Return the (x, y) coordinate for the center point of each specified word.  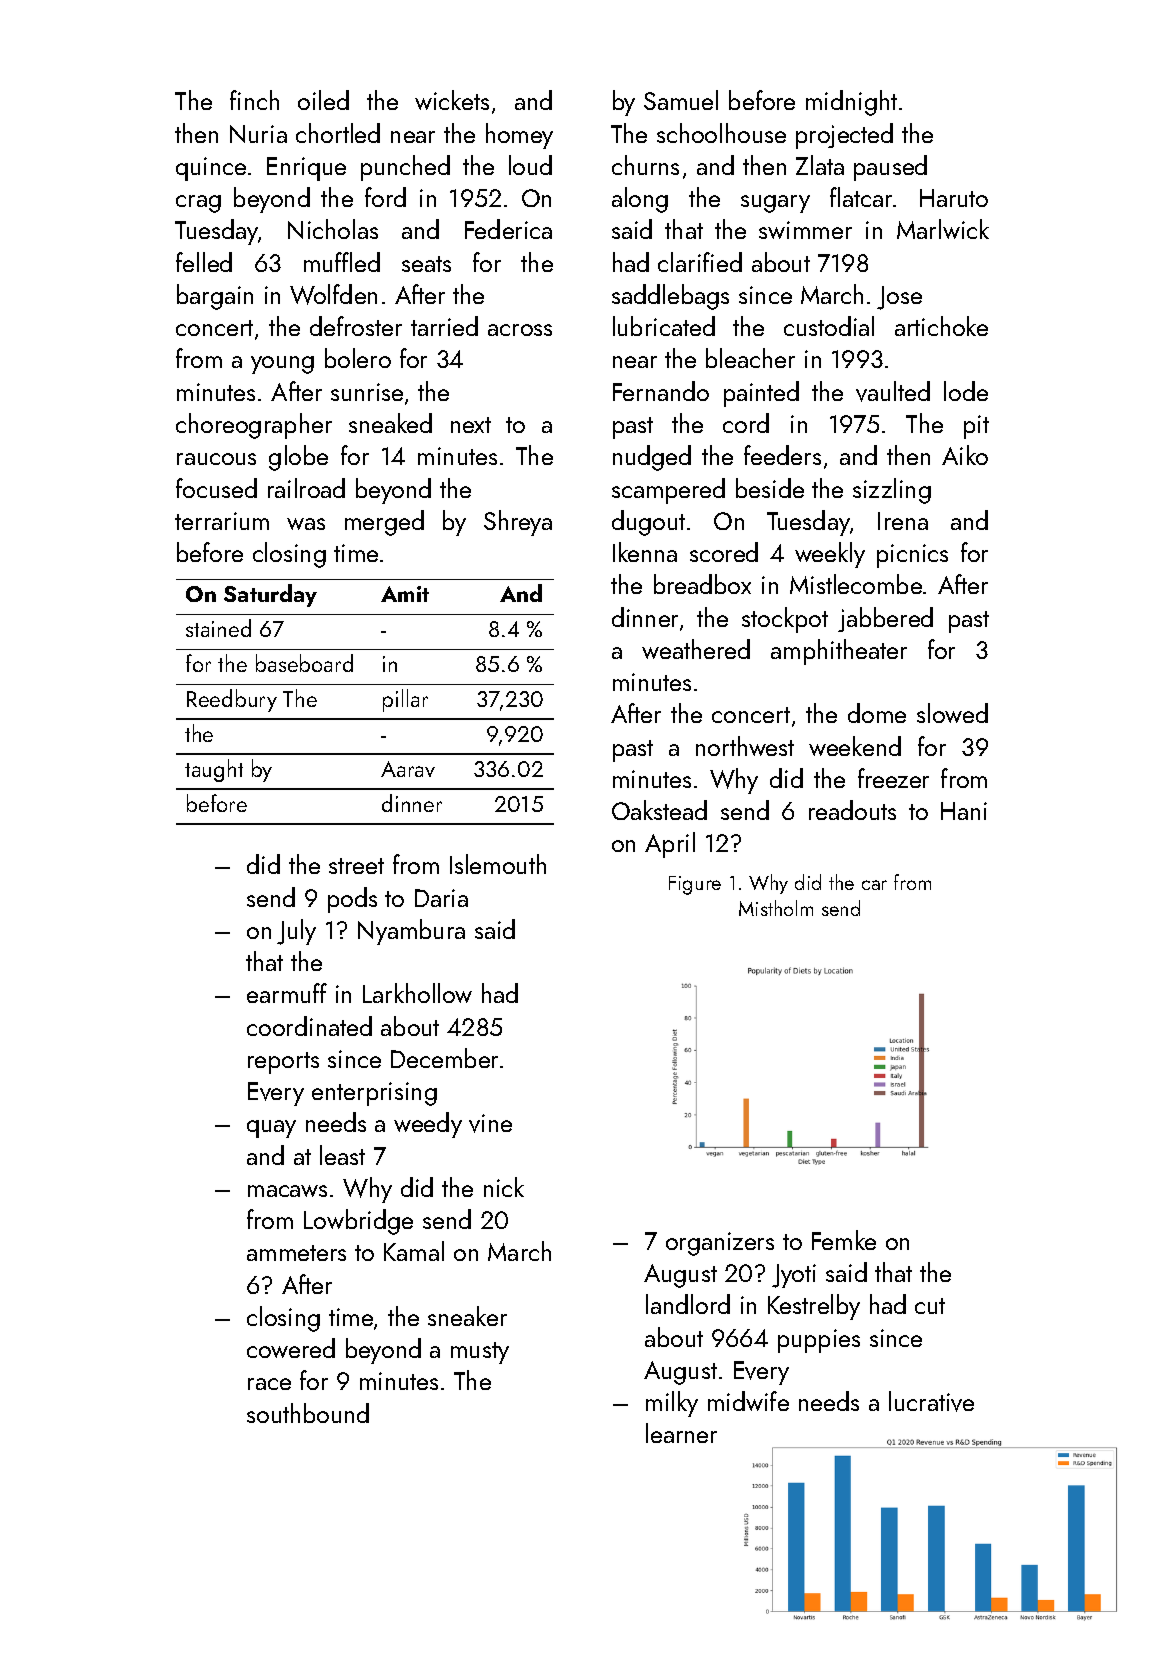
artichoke (941, 326)
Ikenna (645, 552)
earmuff (287, 993)
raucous (216, 459)
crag (198, 204)
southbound (308, 1413)
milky (672, 1404)
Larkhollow (417, 993)
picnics (912, 556)
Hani (964, 811)
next (471, 425)
